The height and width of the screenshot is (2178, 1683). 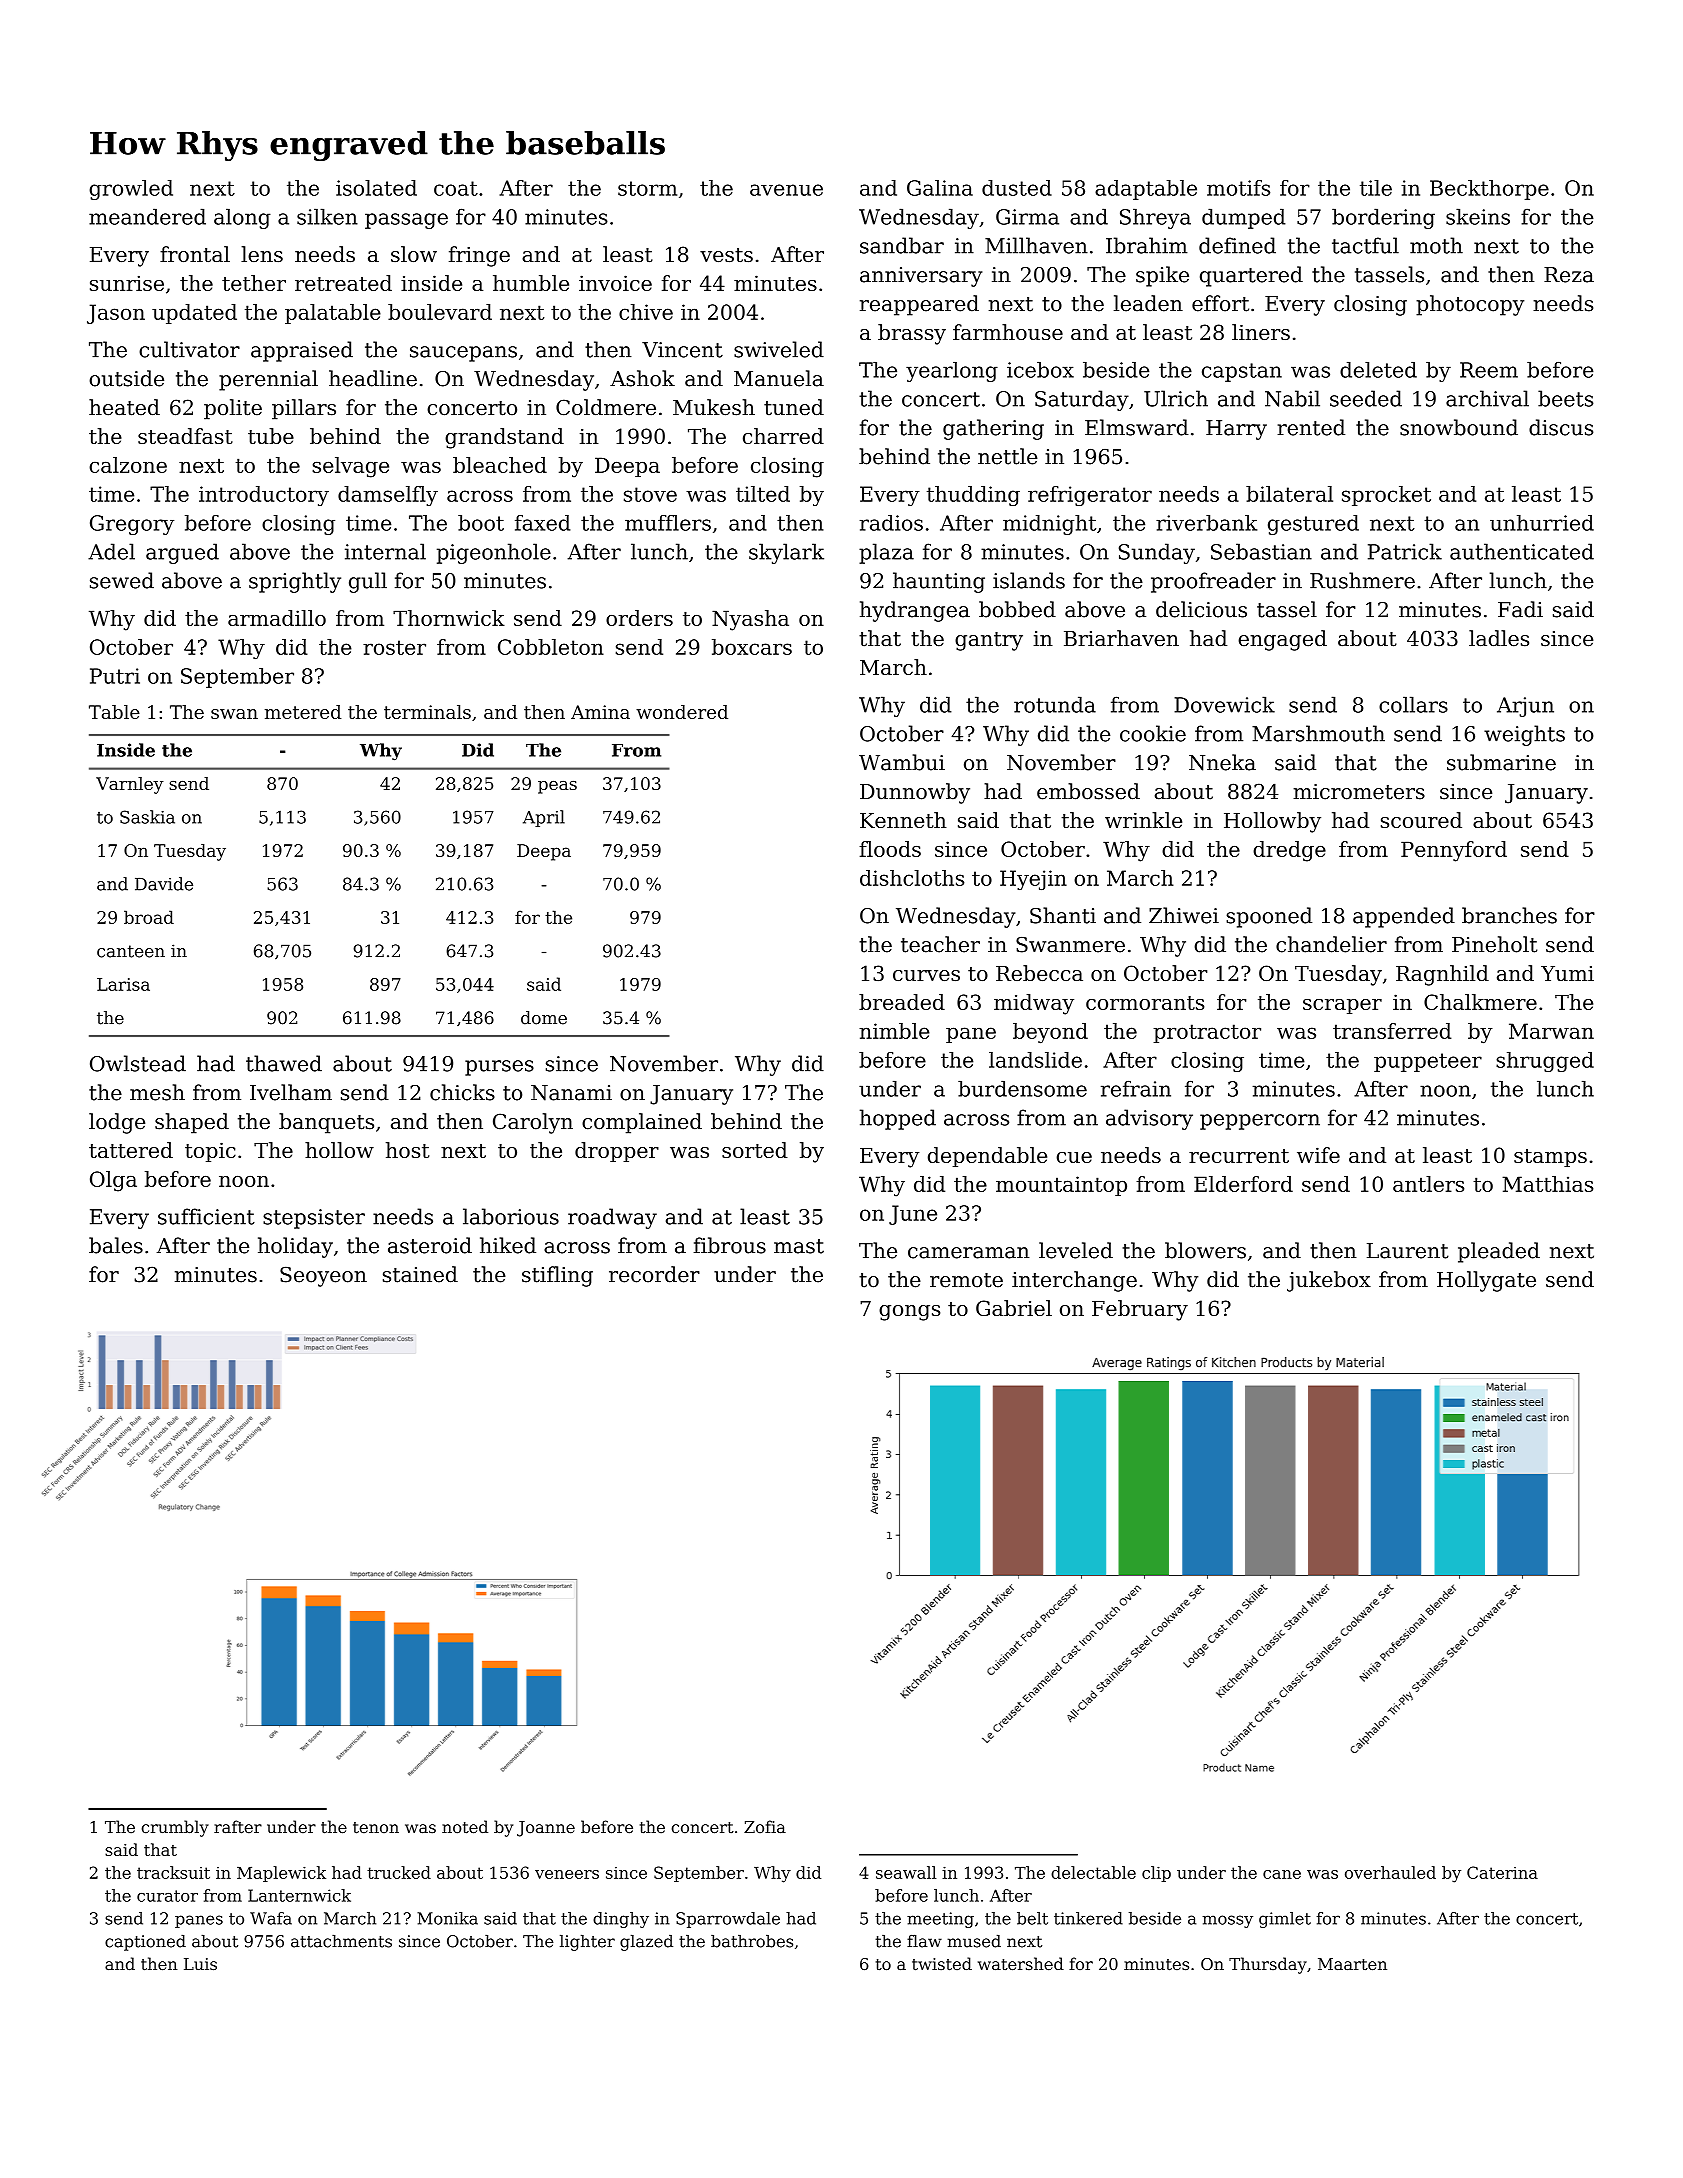 What do you see at coordinates (167, 1896) in the screenshot?
I see `curator` at bounding box center [167, 1896].
